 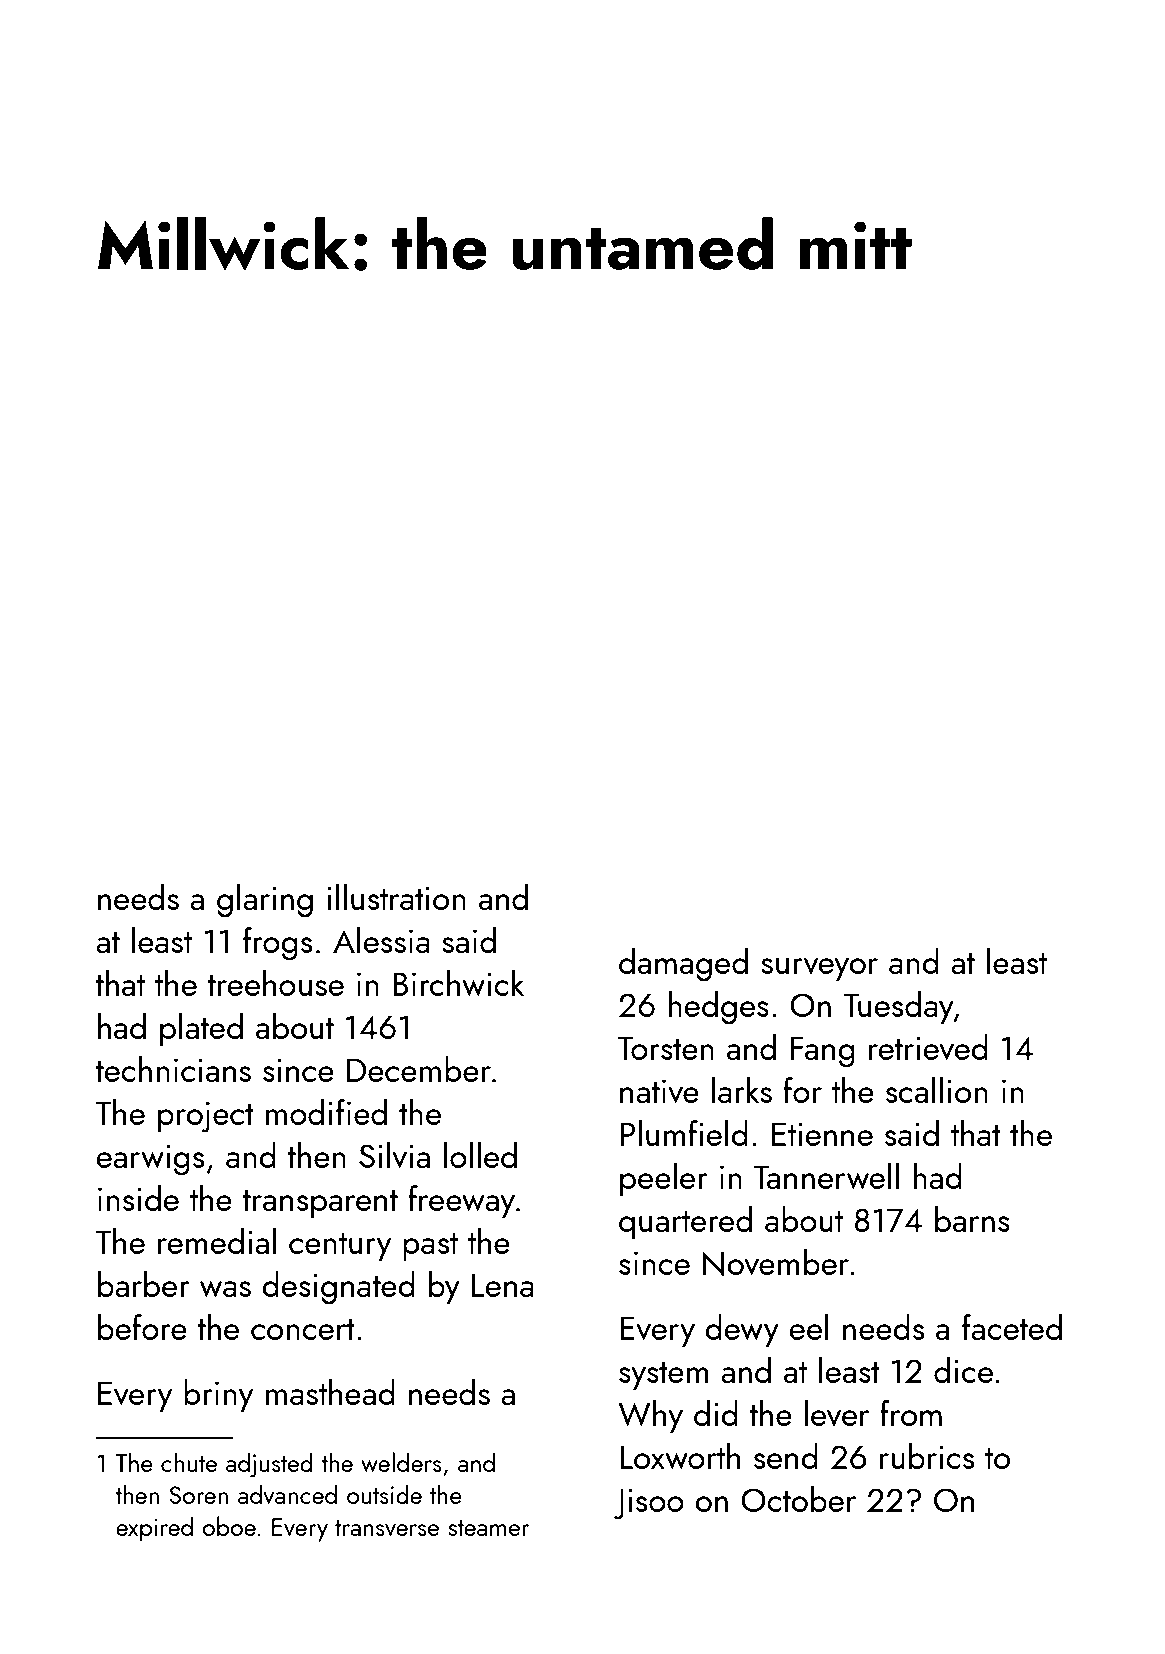 What do you see at coordinates (1012, 1327) in the image?
I see `faceted` at bounding box center [1012, 1327].
